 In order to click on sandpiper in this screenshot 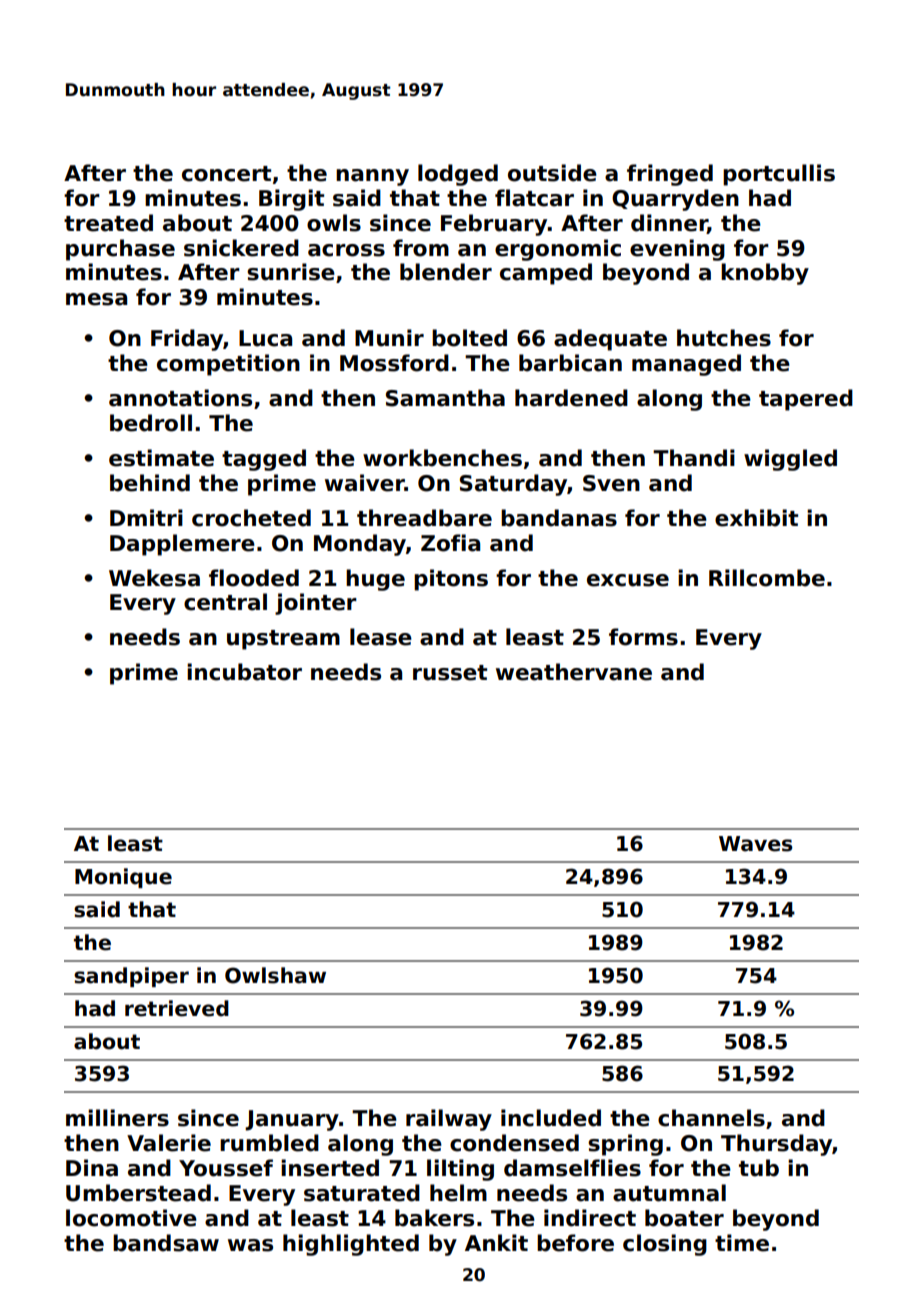, I will do `click(131, 977)`.
